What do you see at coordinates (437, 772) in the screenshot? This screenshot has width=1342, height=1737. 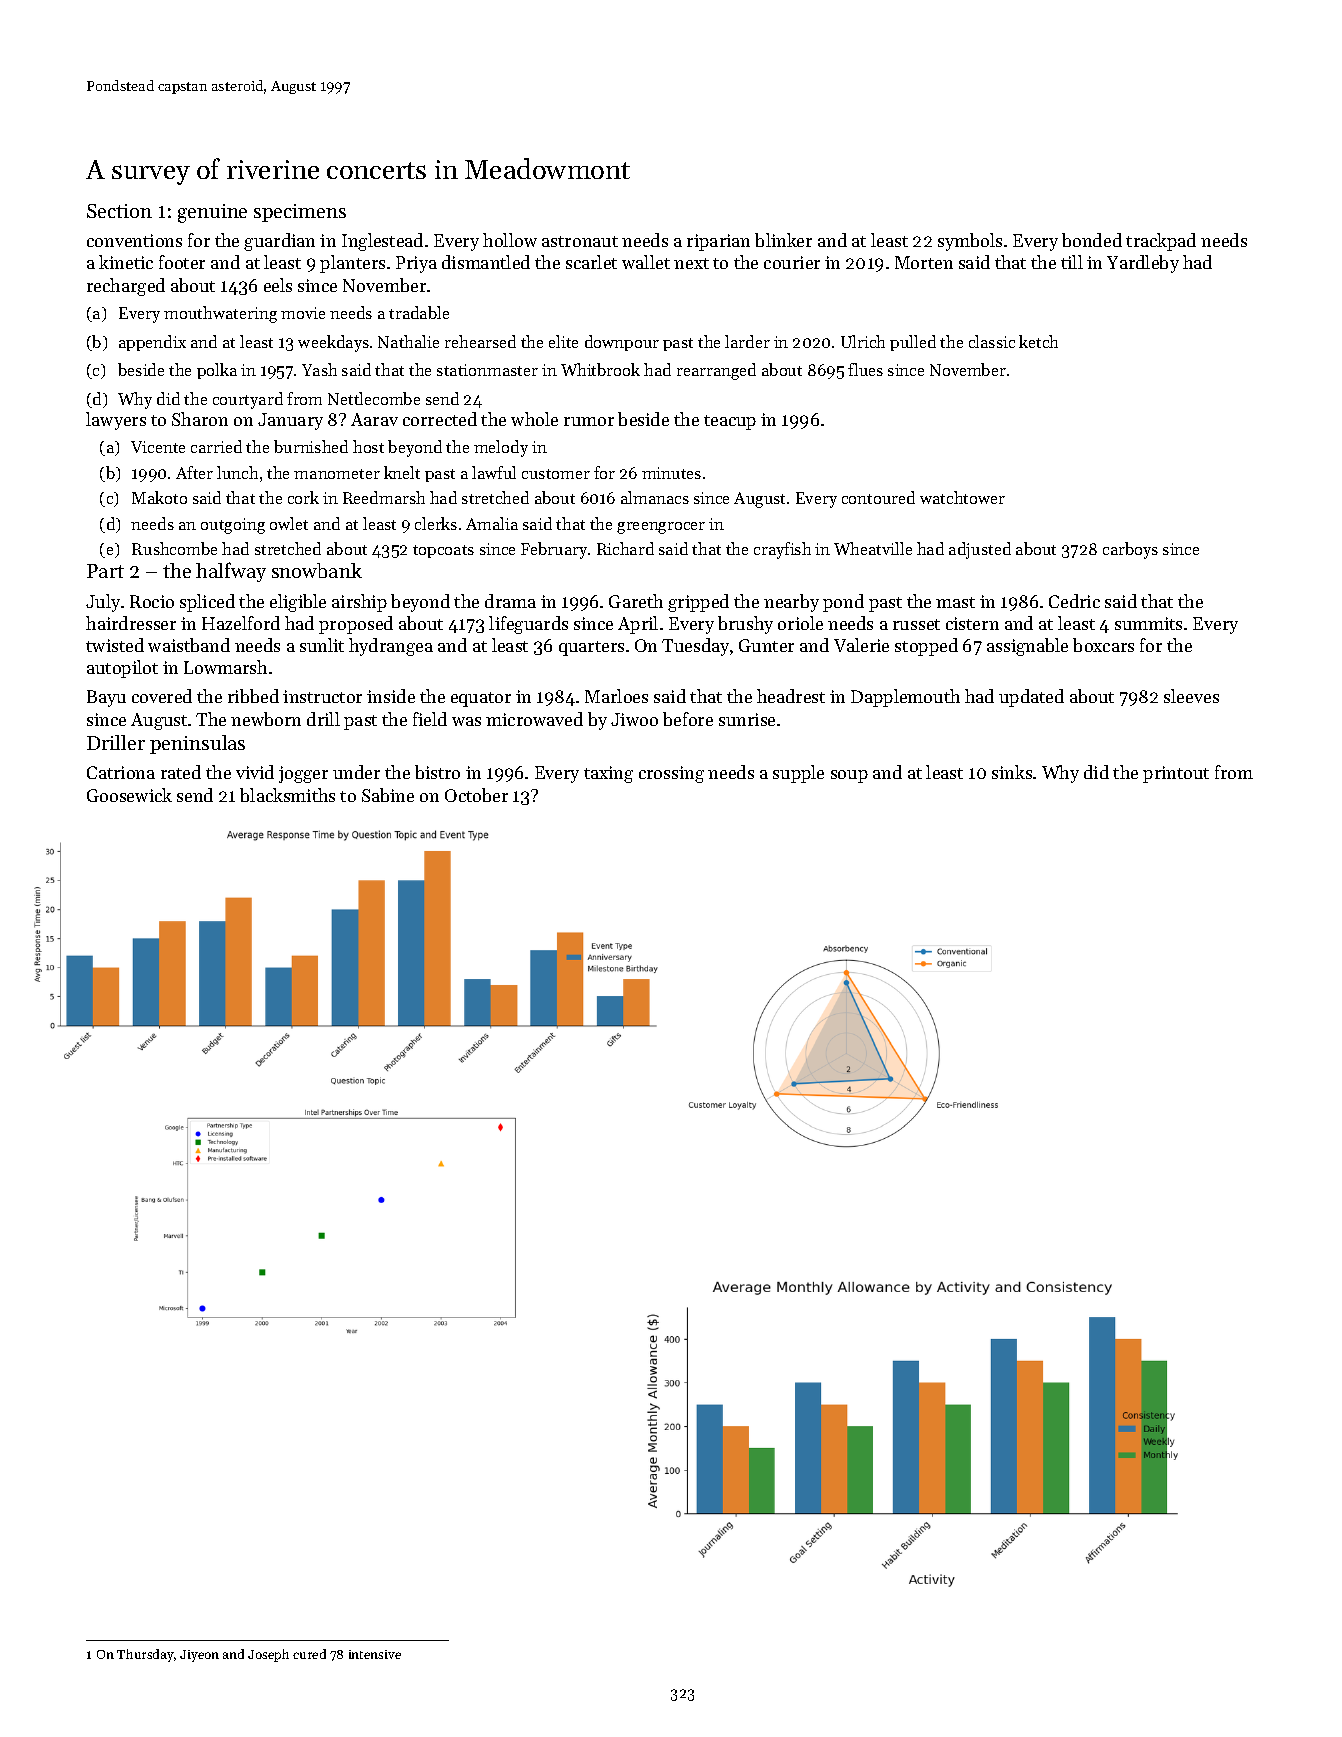 I see `bistro` at bounding box center [437, 772].
